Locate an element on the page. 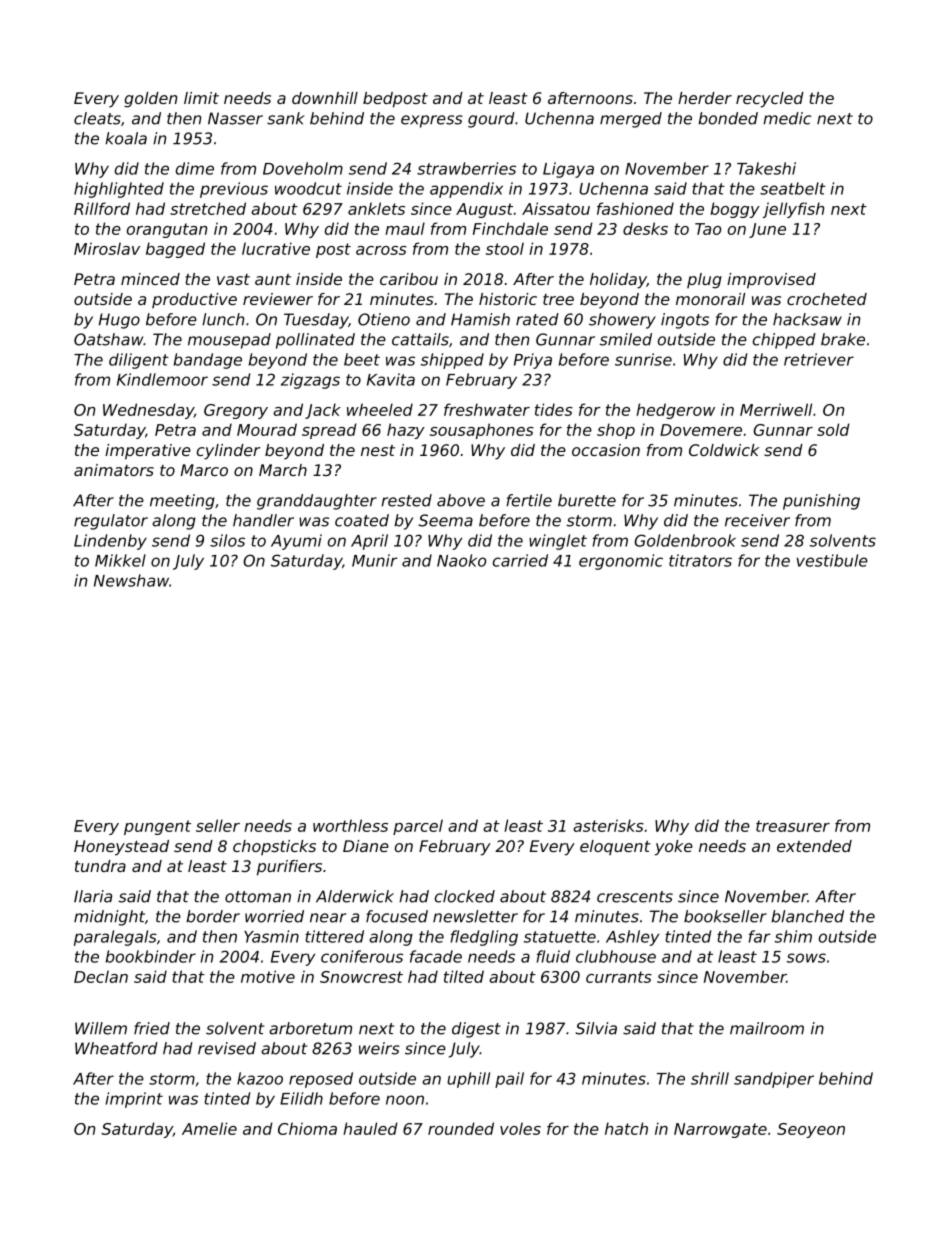 This page has height=1233, width=952. Narrowgate is located at coordinates (720, 1130).
